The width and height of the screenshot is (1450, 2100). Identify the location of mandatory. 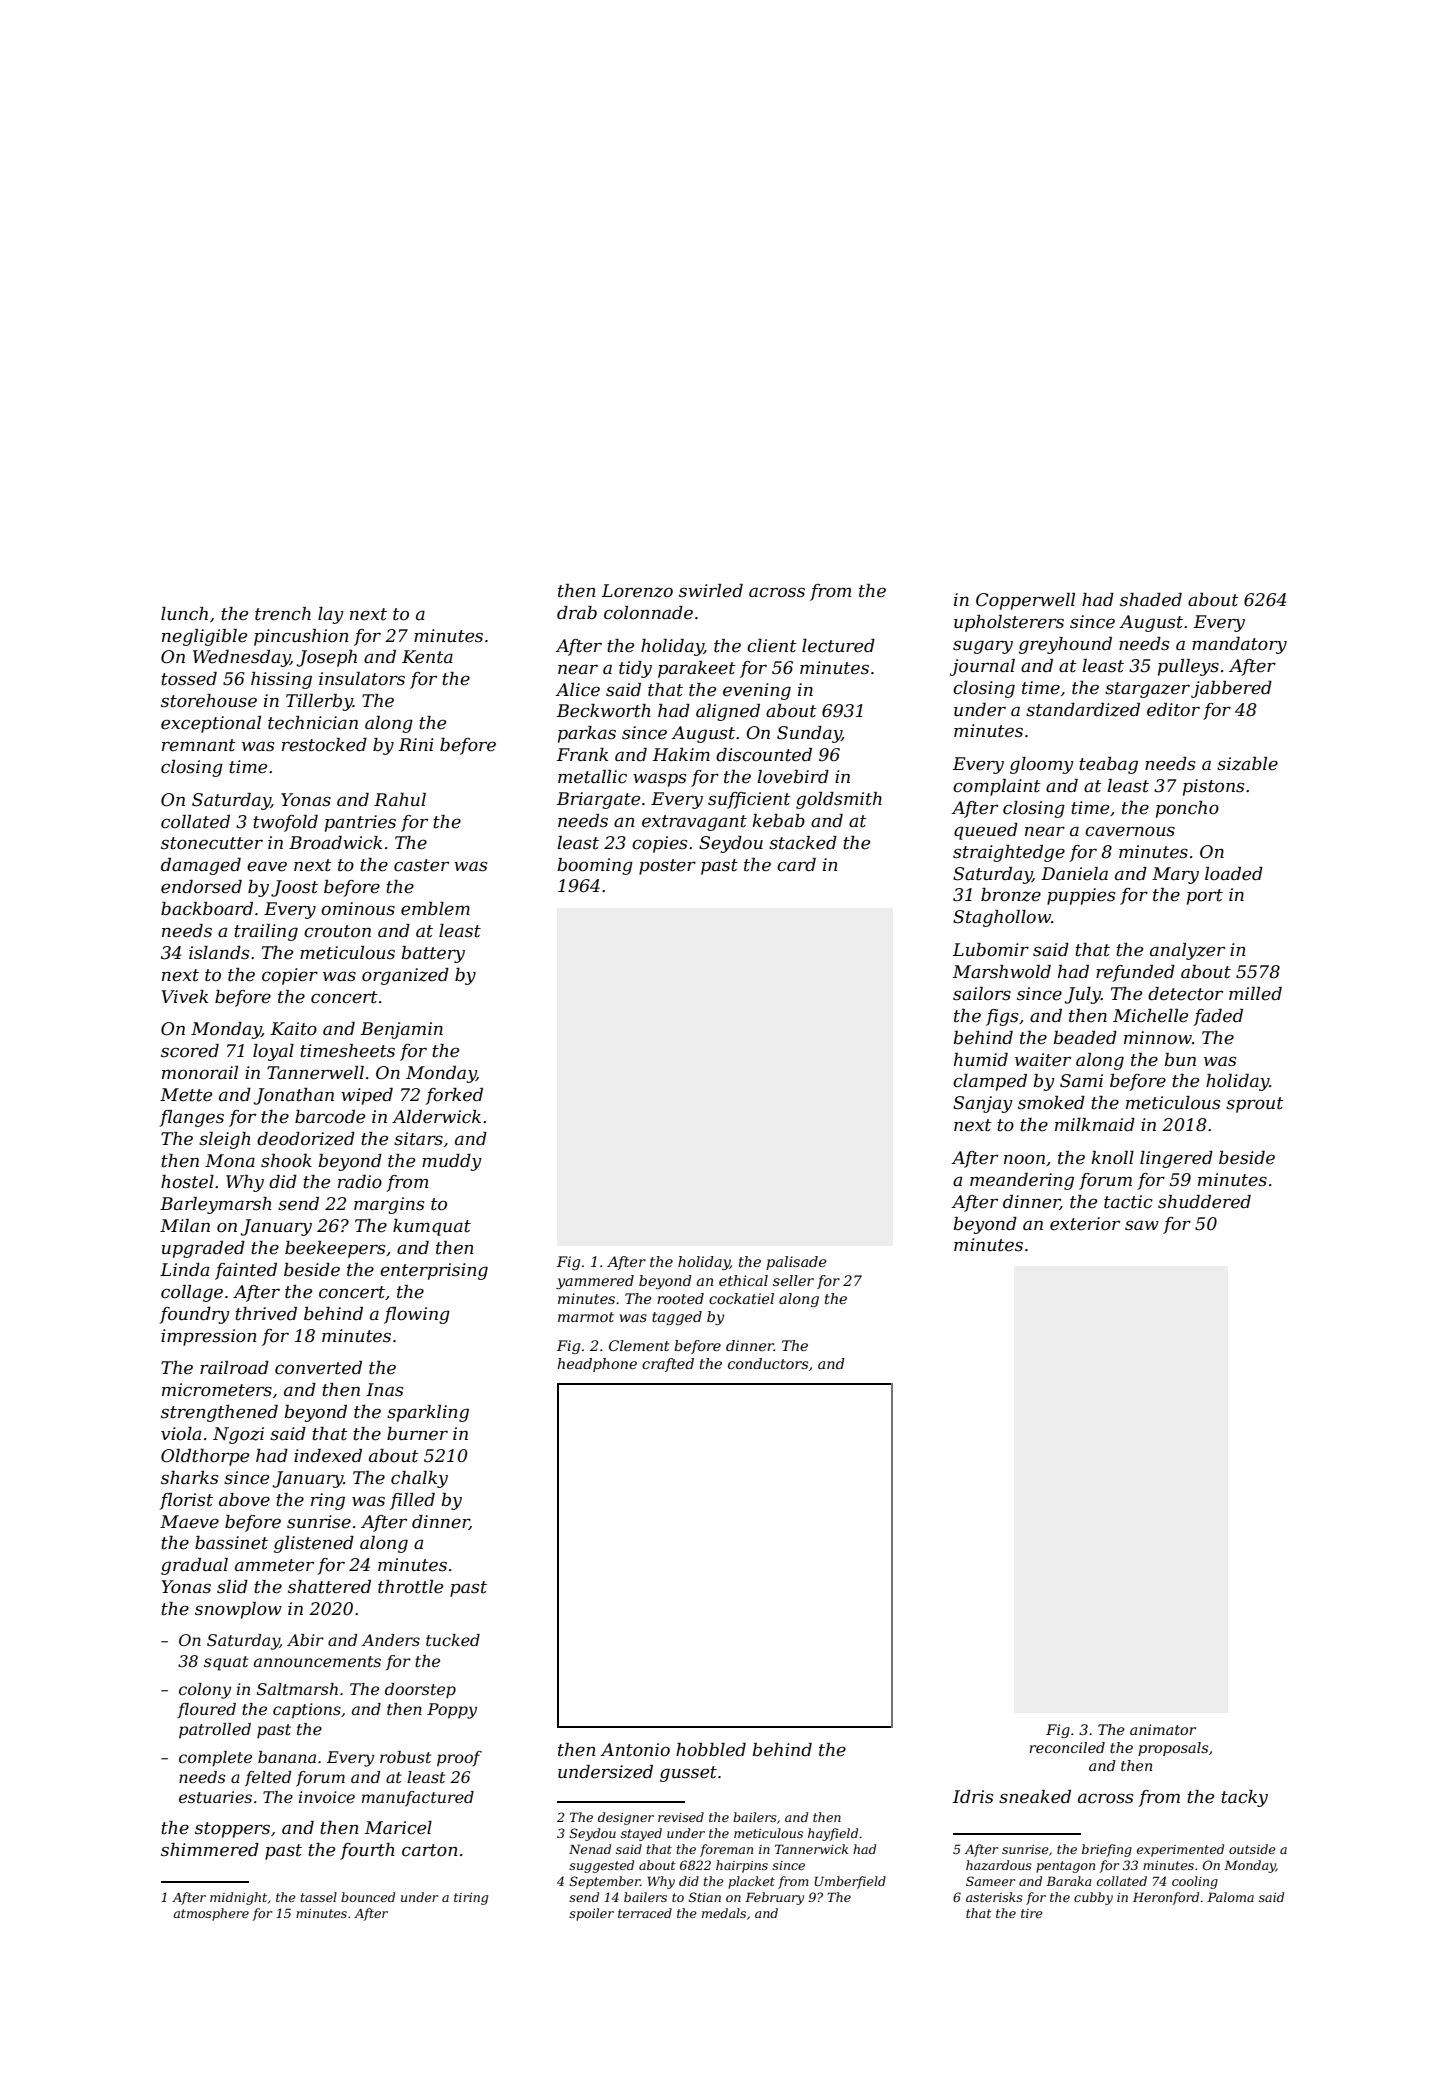
(1239, 645).
